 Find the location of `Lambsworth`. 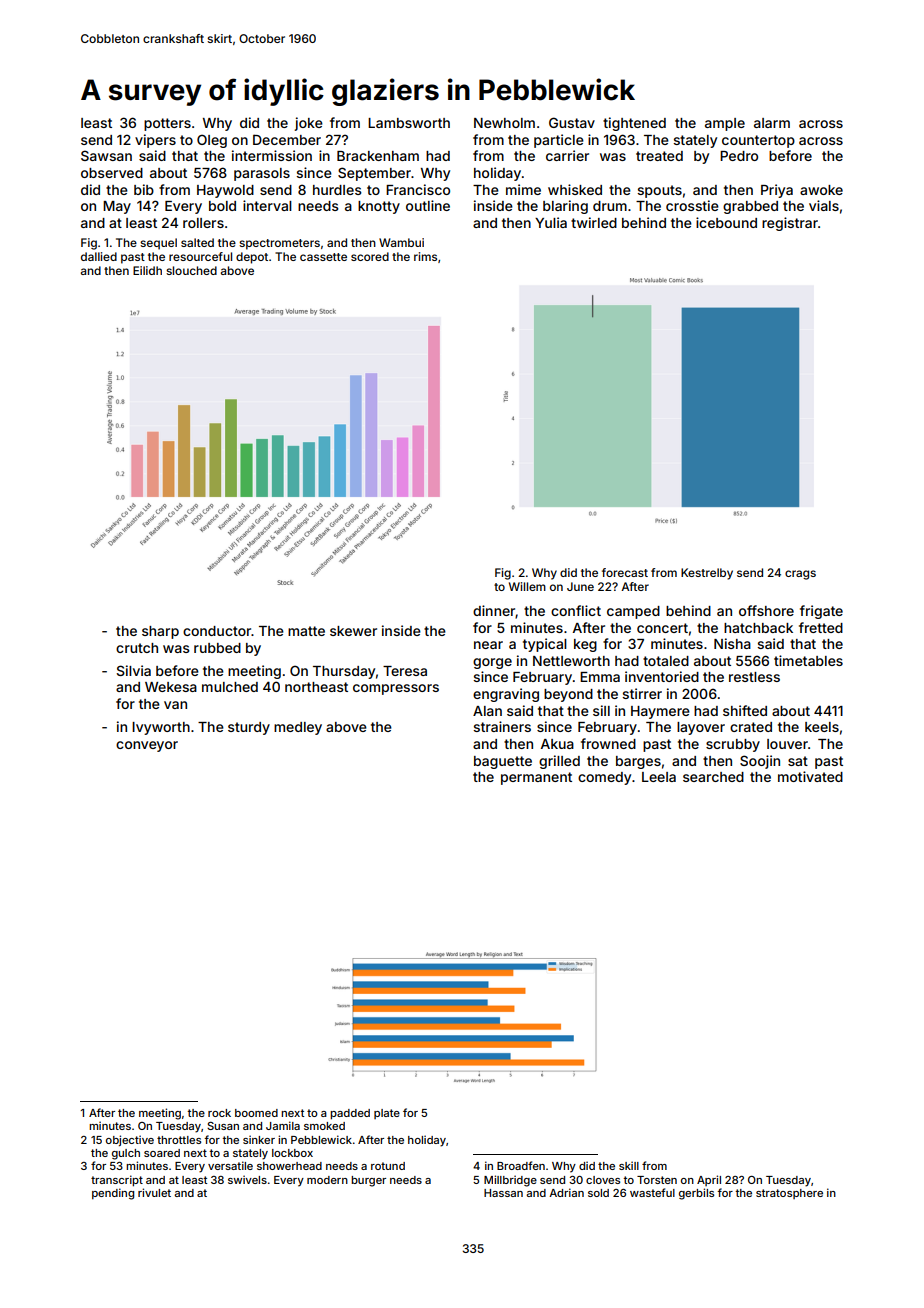

Lambsworth is located at coordinates (409, 123).
